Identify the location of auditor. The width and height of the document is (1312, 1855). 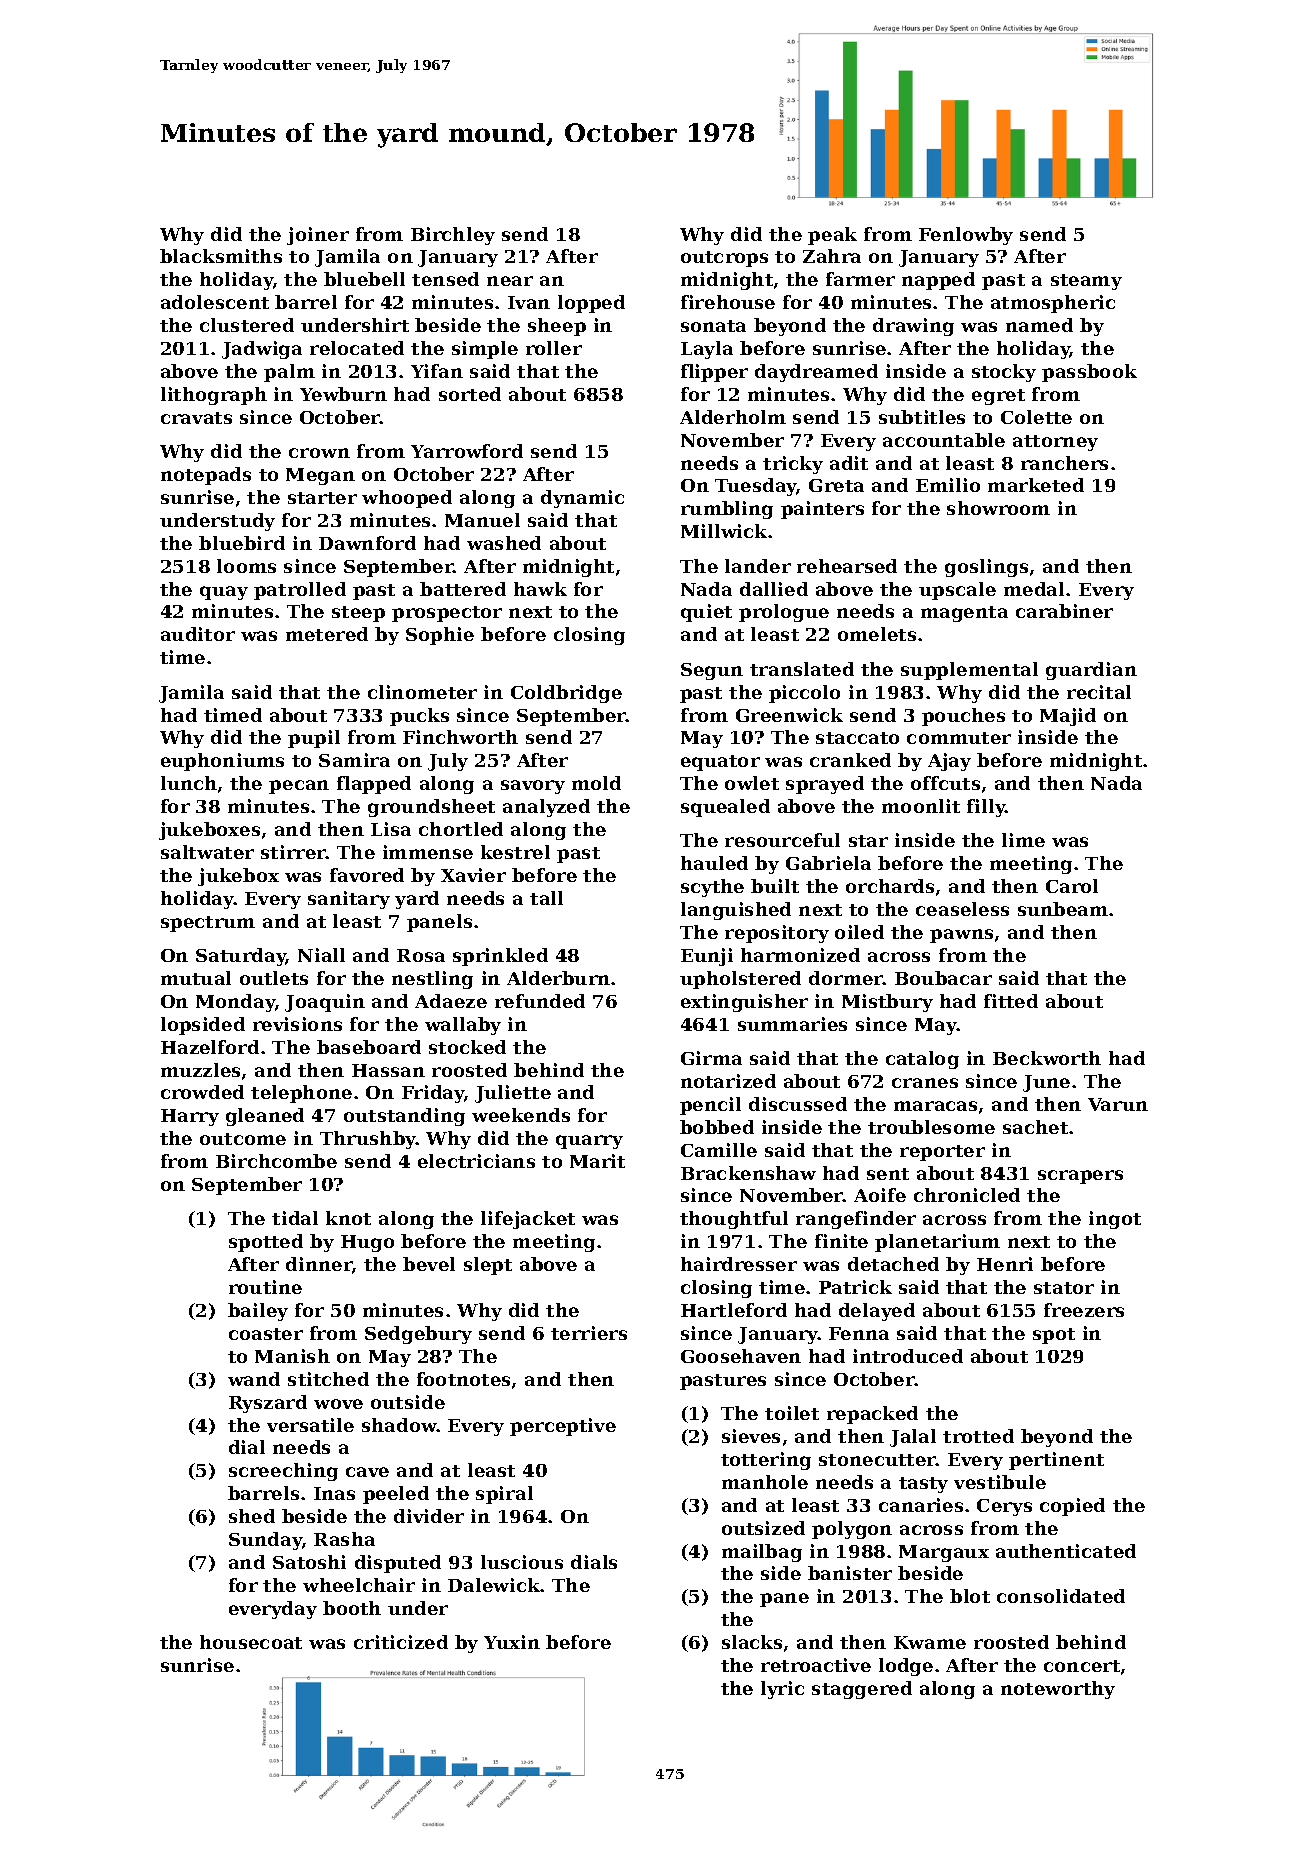
(198, 634).
